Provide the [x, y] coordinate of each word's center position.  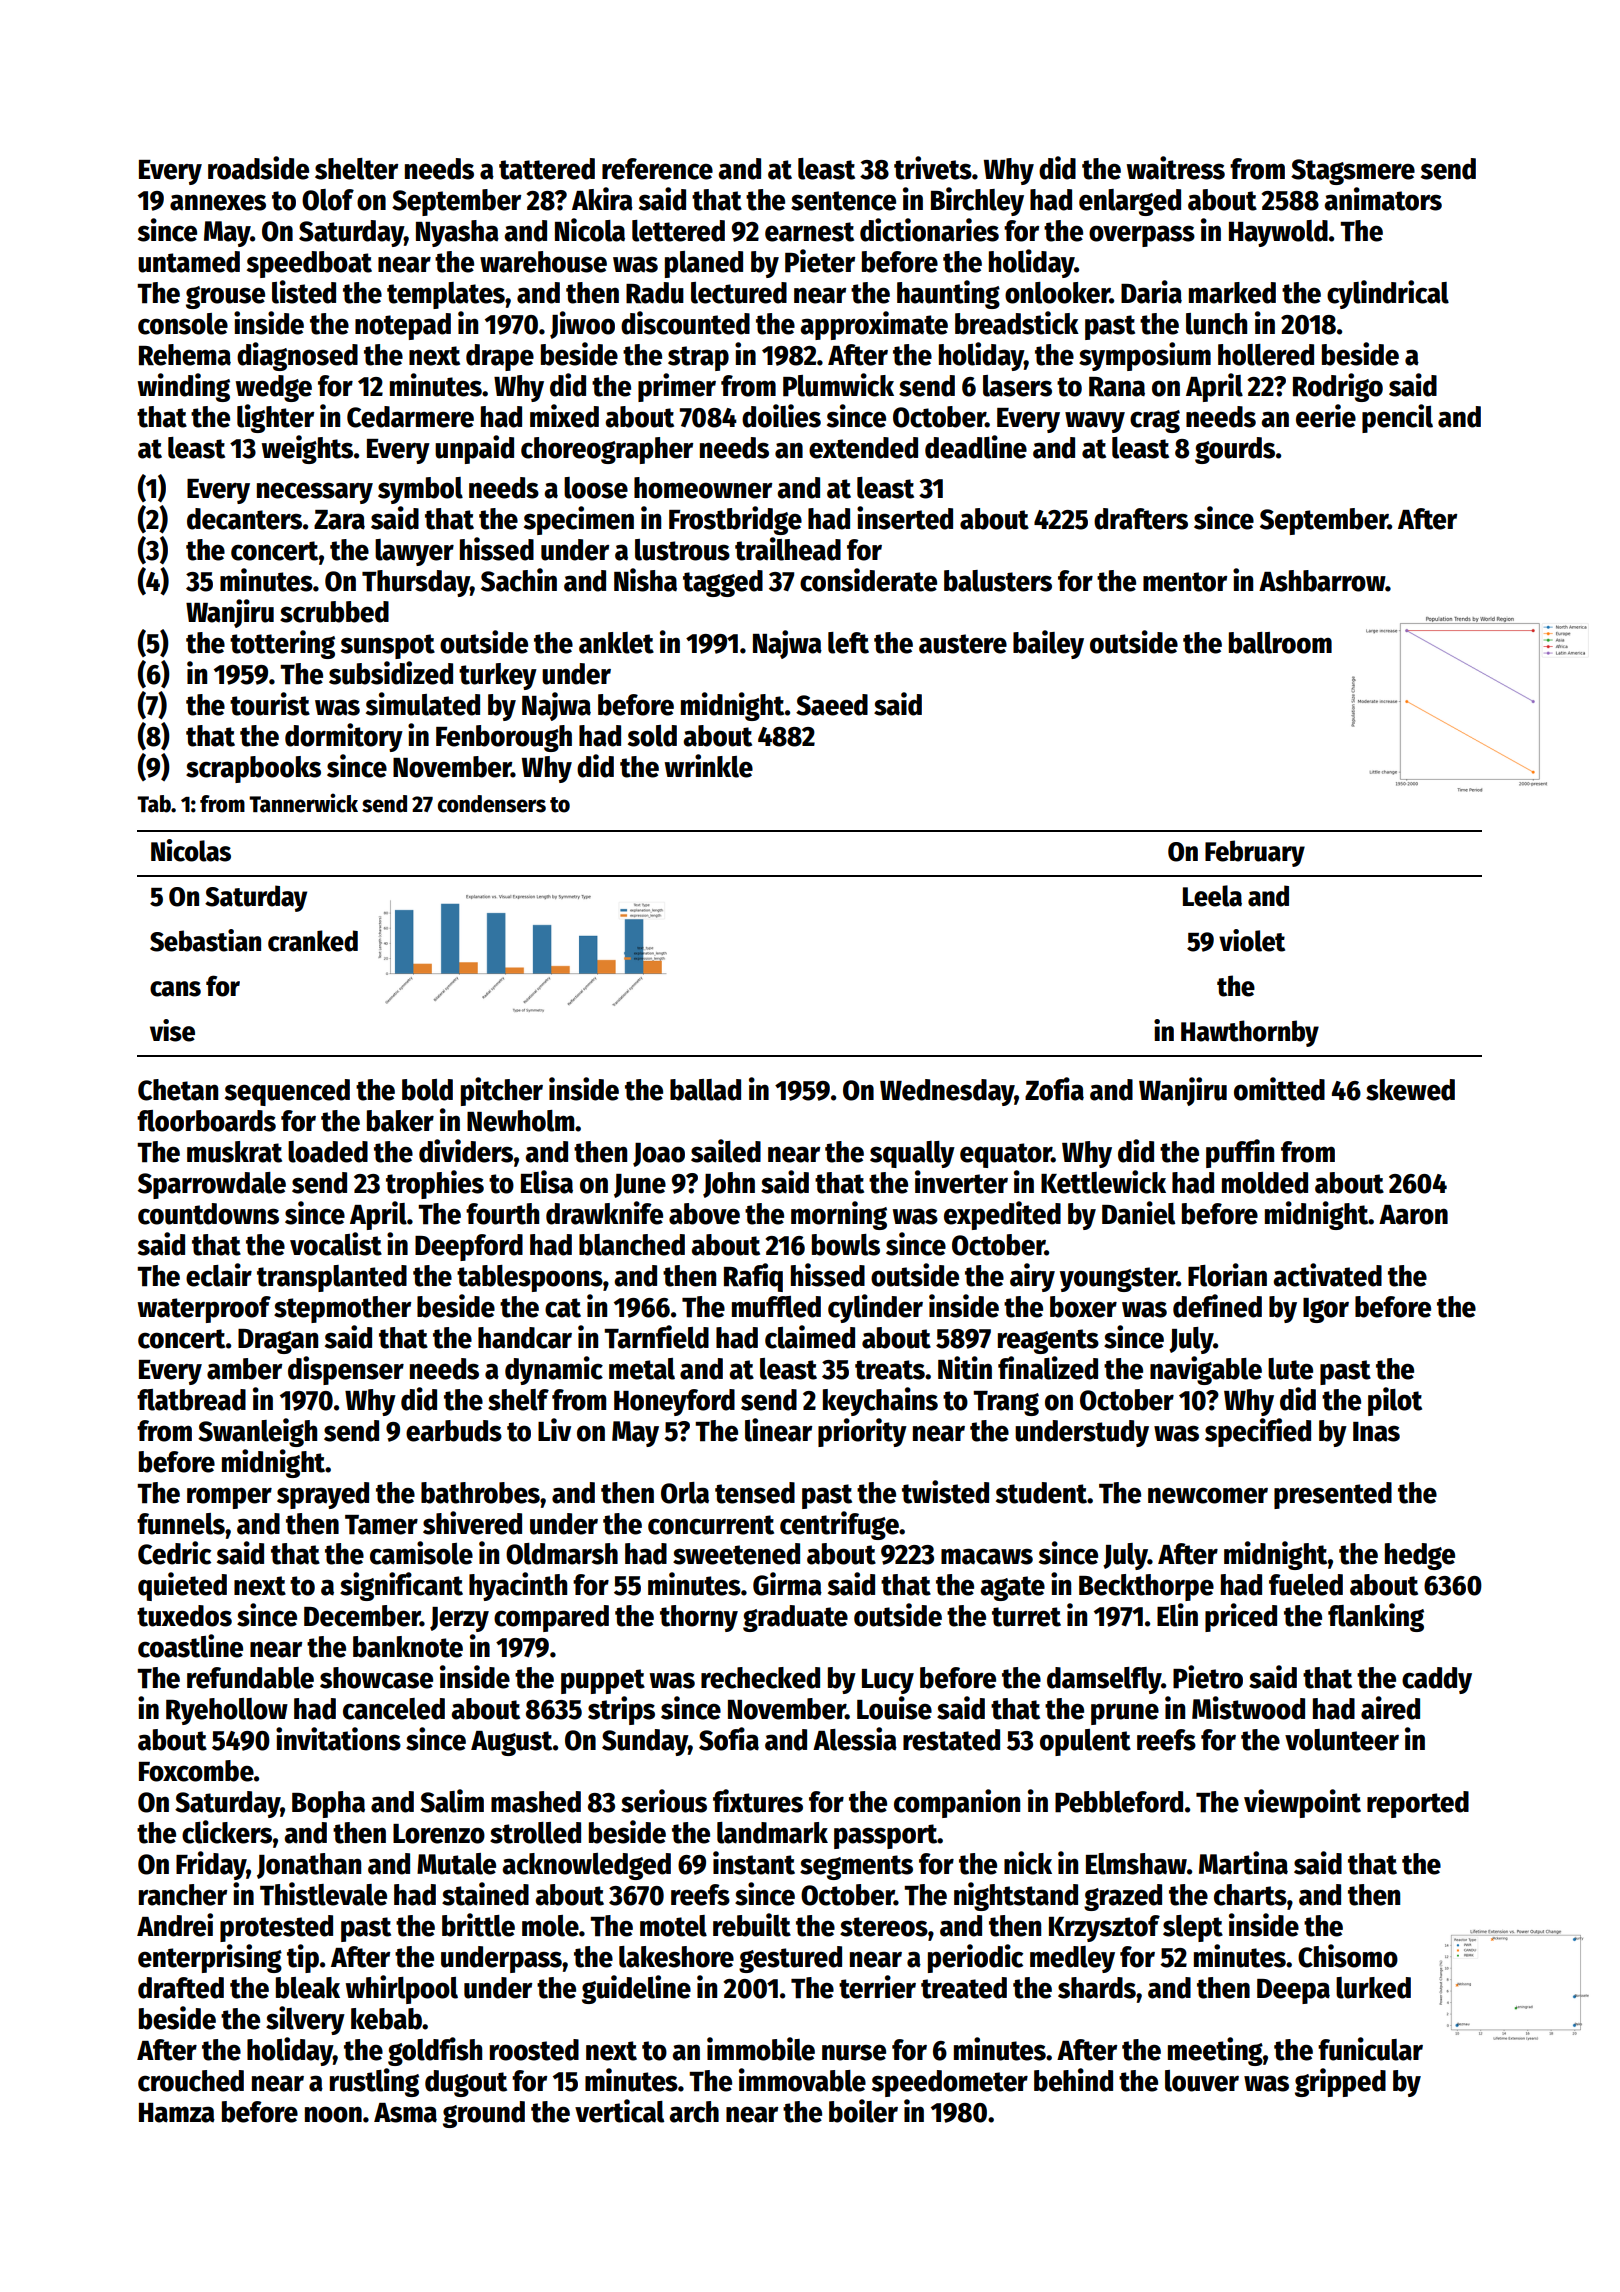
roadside [258, 168]
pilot [1395, 1401]
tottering [282, 644]
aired [1390, 1708]
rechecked [760, 1678]
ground [484, 2114]
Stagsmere [1353, 172]
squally [912, 1154]
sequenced [287, 1092]
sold [652, 736]
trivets [933, 168]
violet [1252, 940]
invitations [338, 1739]
